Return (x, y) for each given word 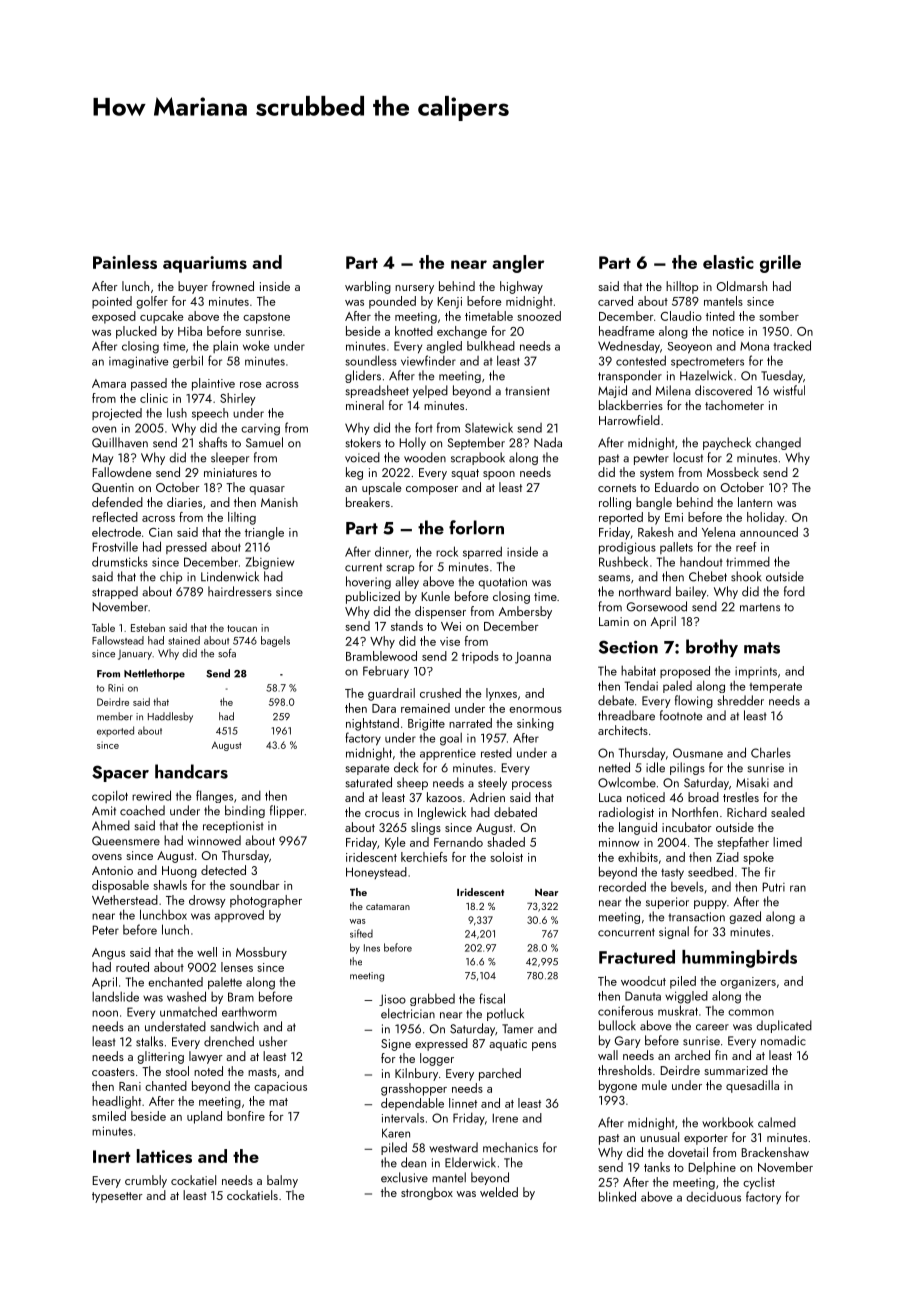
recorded (622, 886)
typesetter (117, 1197)
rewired (151, 795)
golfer (152, 302)
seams (614, 578)
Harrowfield (629, 420)
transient (527, 391)
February (386, 672)
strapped (115, 592)
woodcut (643, 981)
